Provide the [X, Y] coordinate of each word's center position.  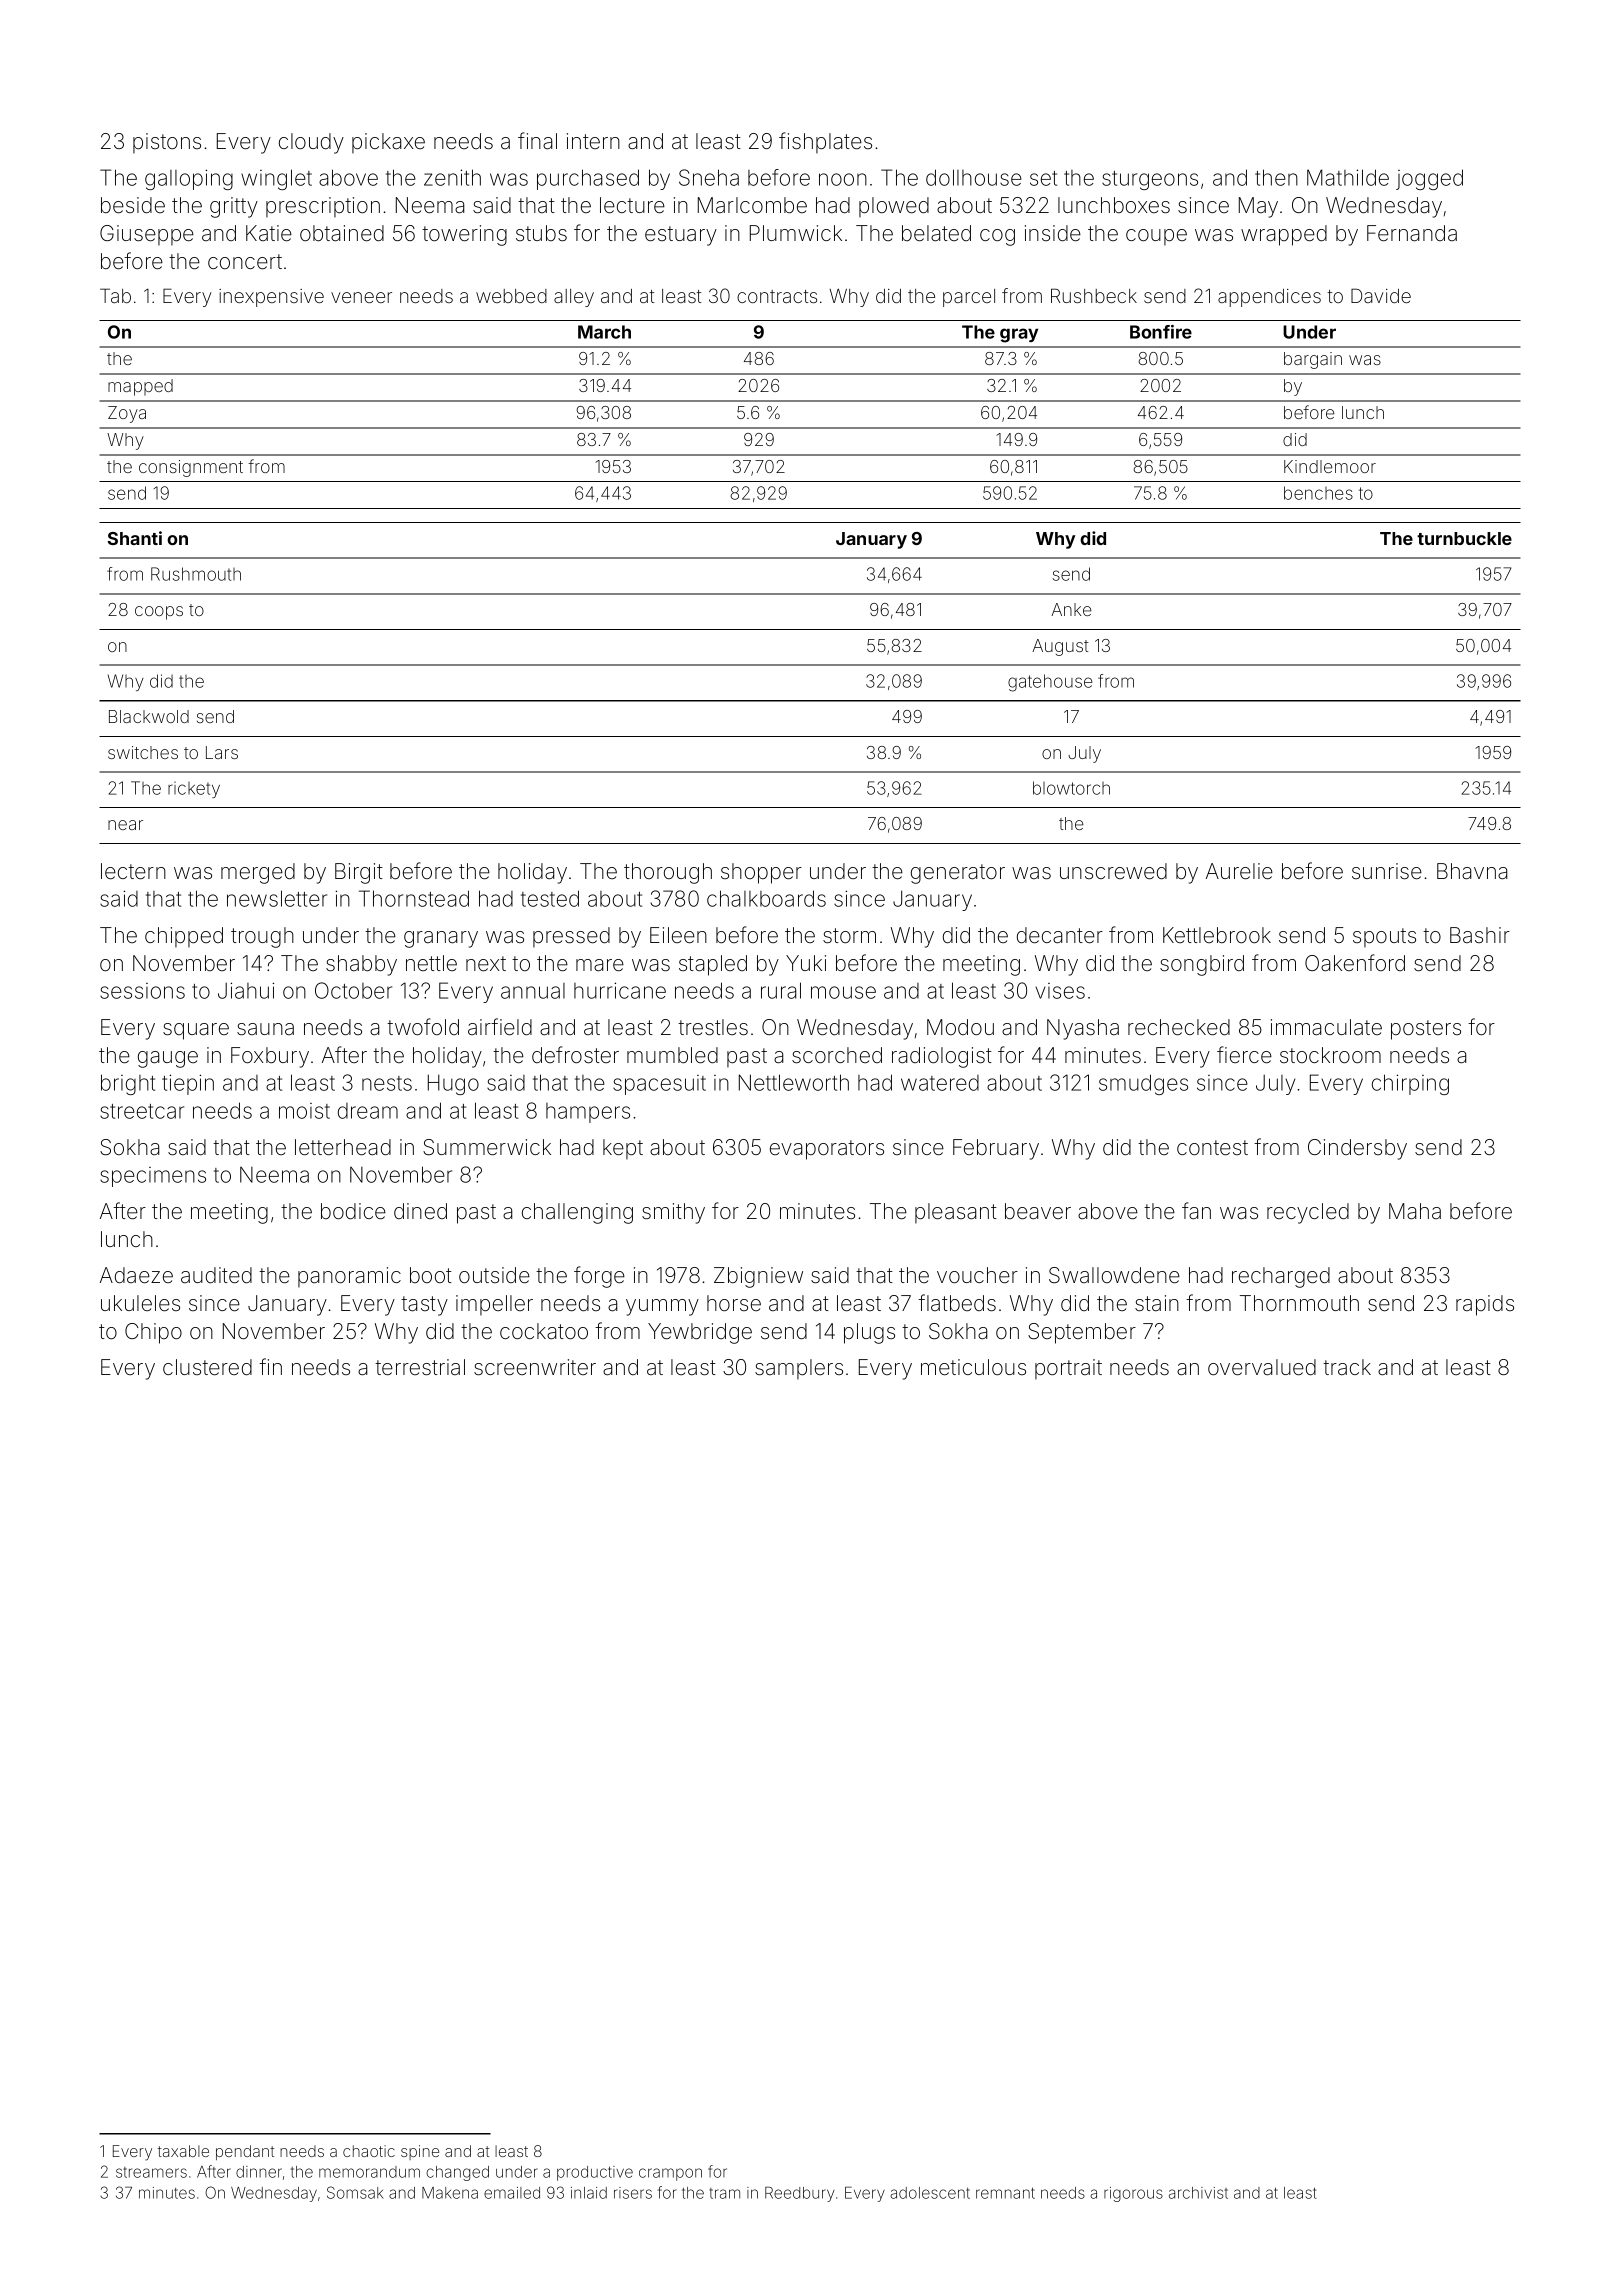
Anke [1071, 609]
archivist [1198, 2193]
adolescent [930, 2193]
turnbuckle [1464, 538]
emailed [512, 2193]
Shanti [135, 538]
